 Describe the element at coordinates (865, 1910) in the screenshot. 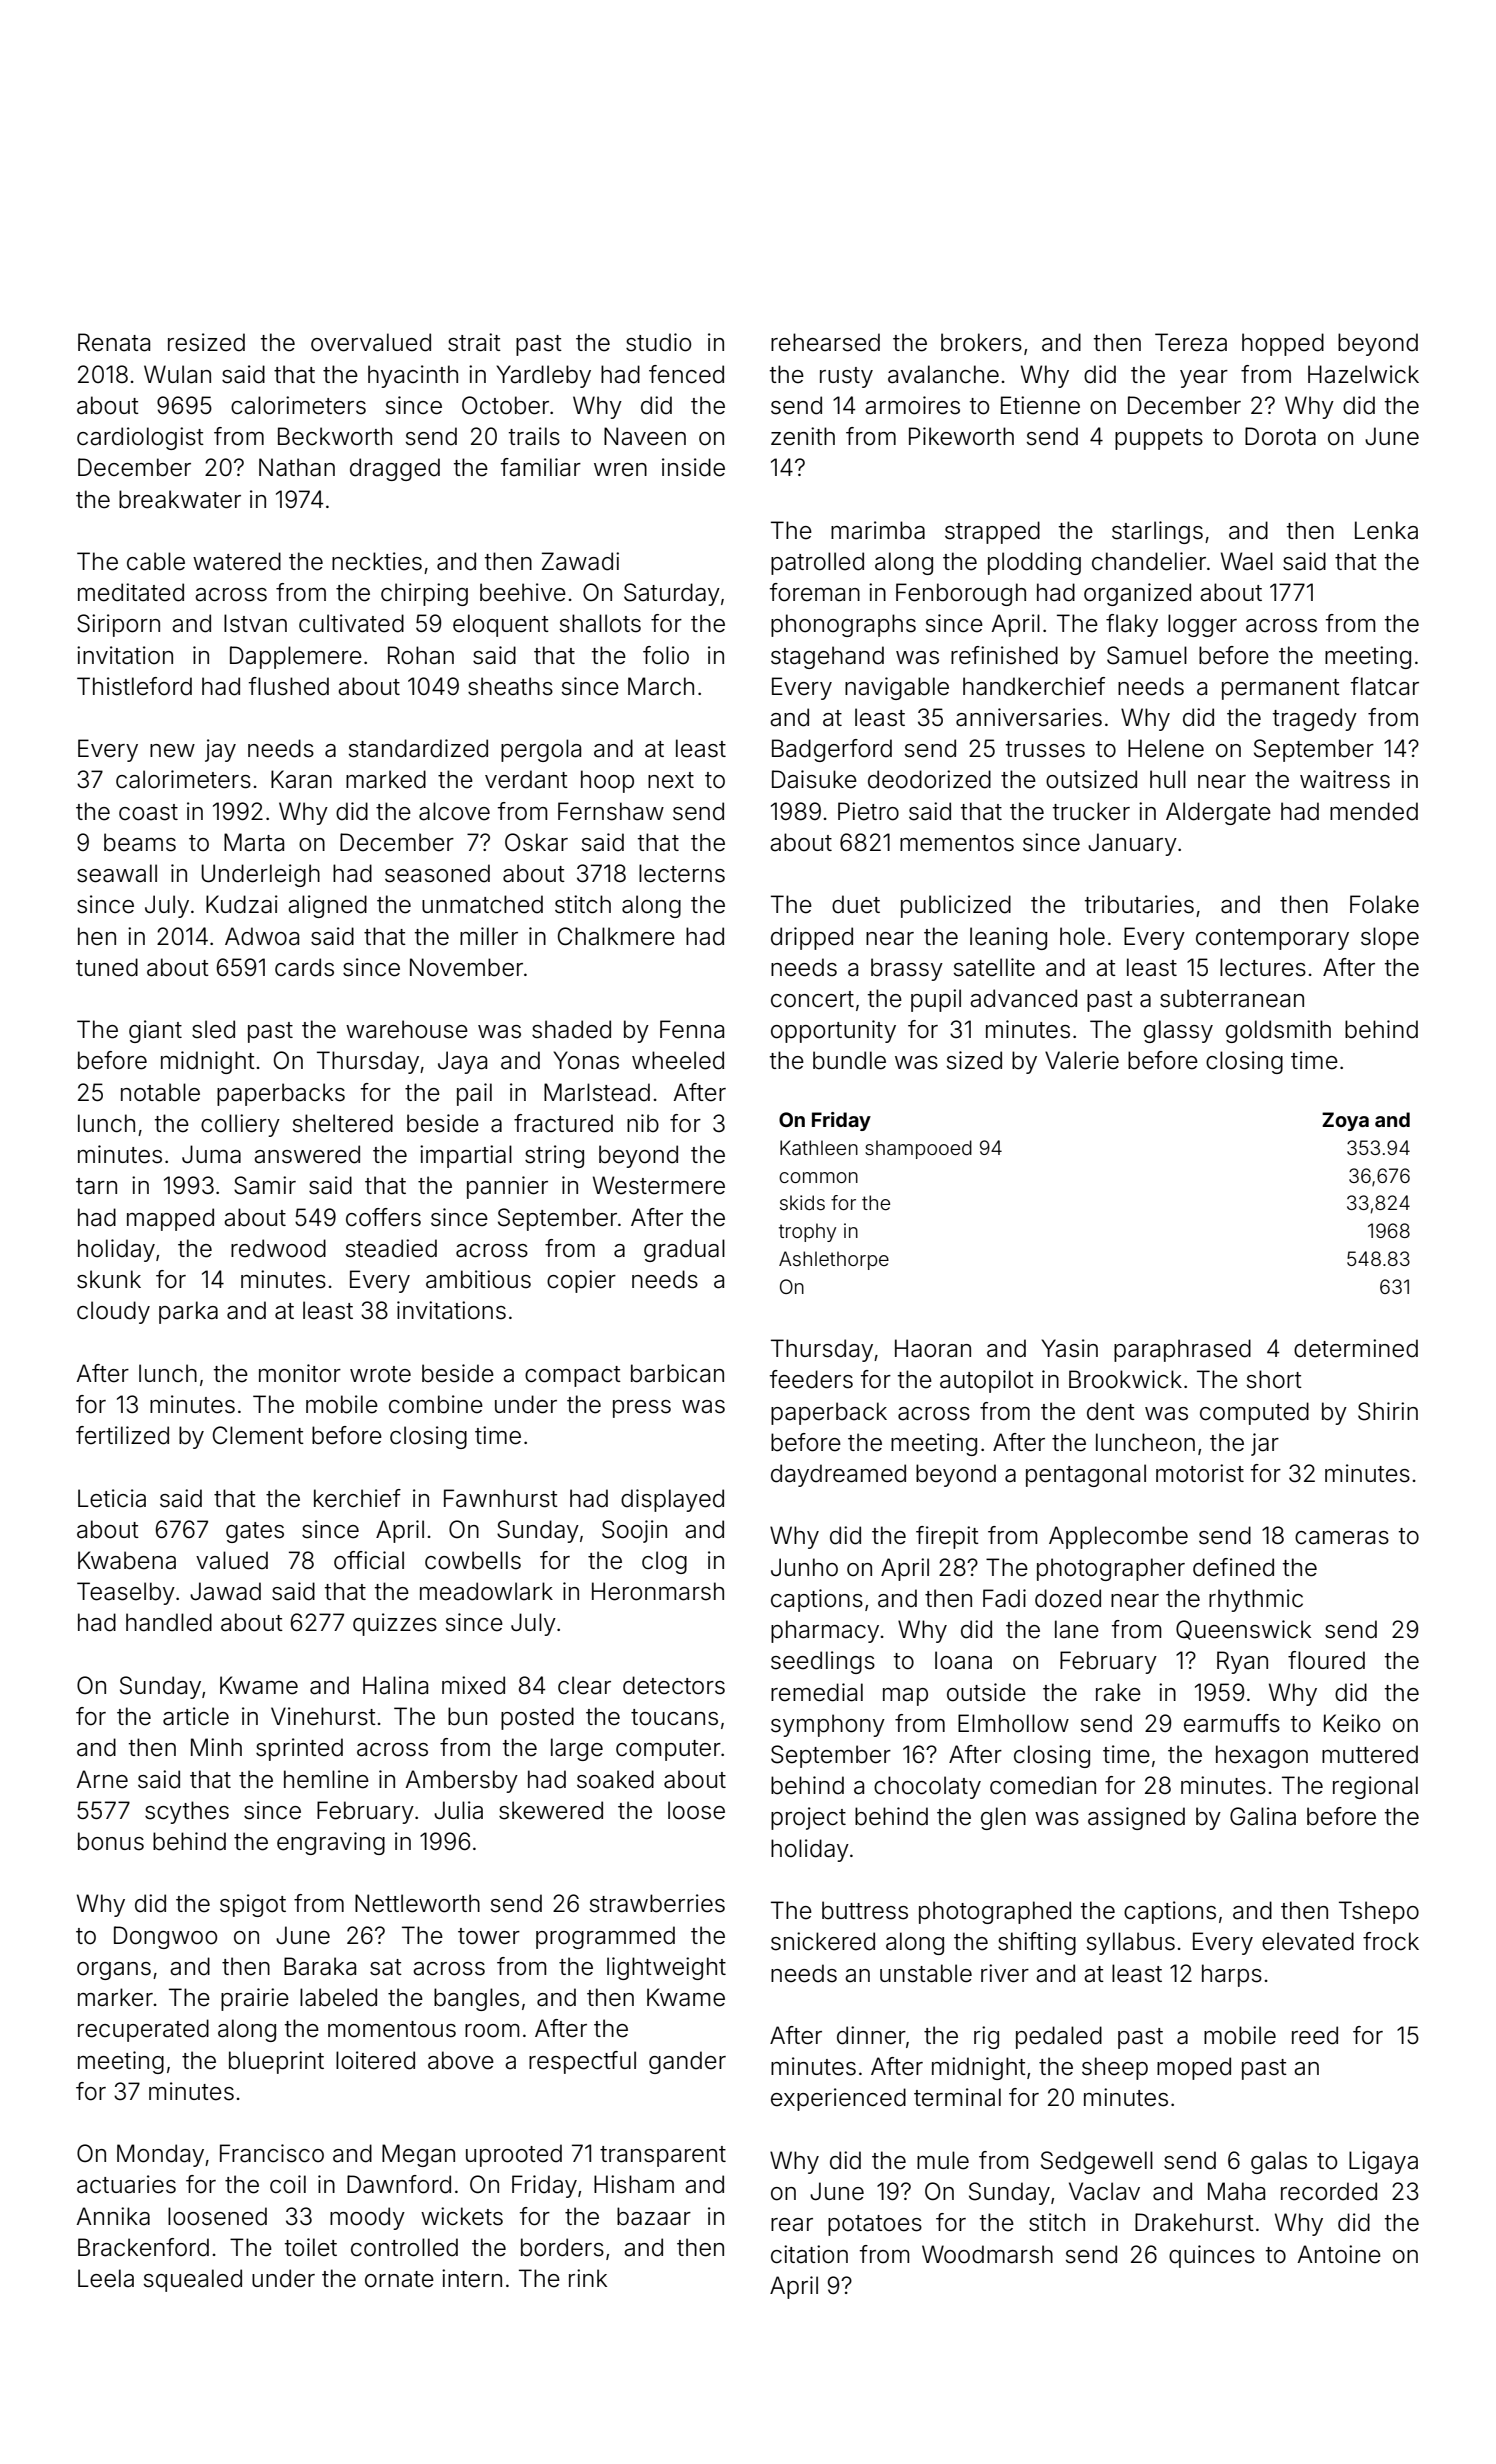

I see `buttress` at that location.
